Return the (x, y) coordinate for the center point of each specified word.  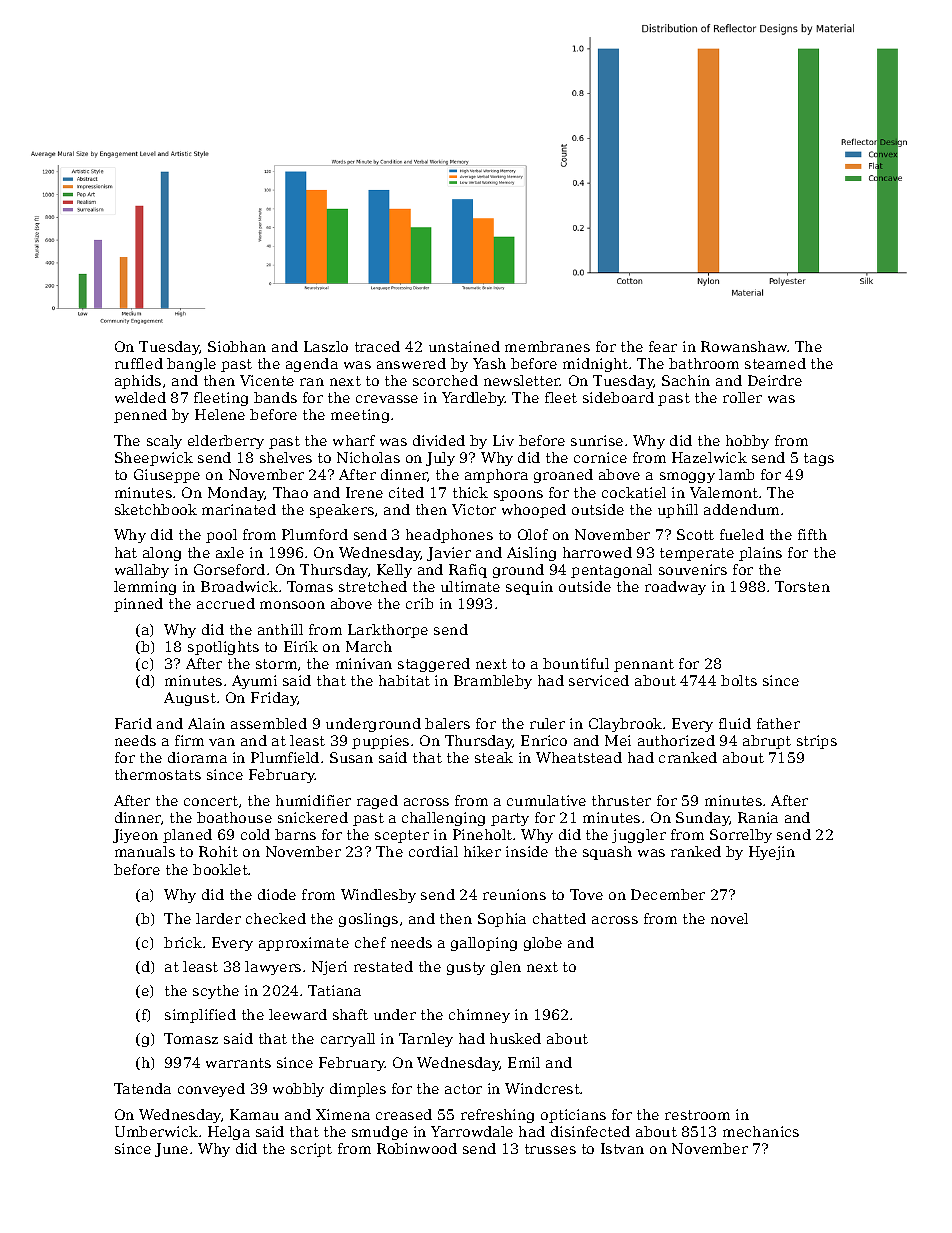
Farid (133, 723)
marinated (239, 509)
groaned (563, 476)
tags (819, 459)
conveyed (211, 1090)
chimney (479, 1016)
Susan (351, 757)
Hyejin (772, 853)
